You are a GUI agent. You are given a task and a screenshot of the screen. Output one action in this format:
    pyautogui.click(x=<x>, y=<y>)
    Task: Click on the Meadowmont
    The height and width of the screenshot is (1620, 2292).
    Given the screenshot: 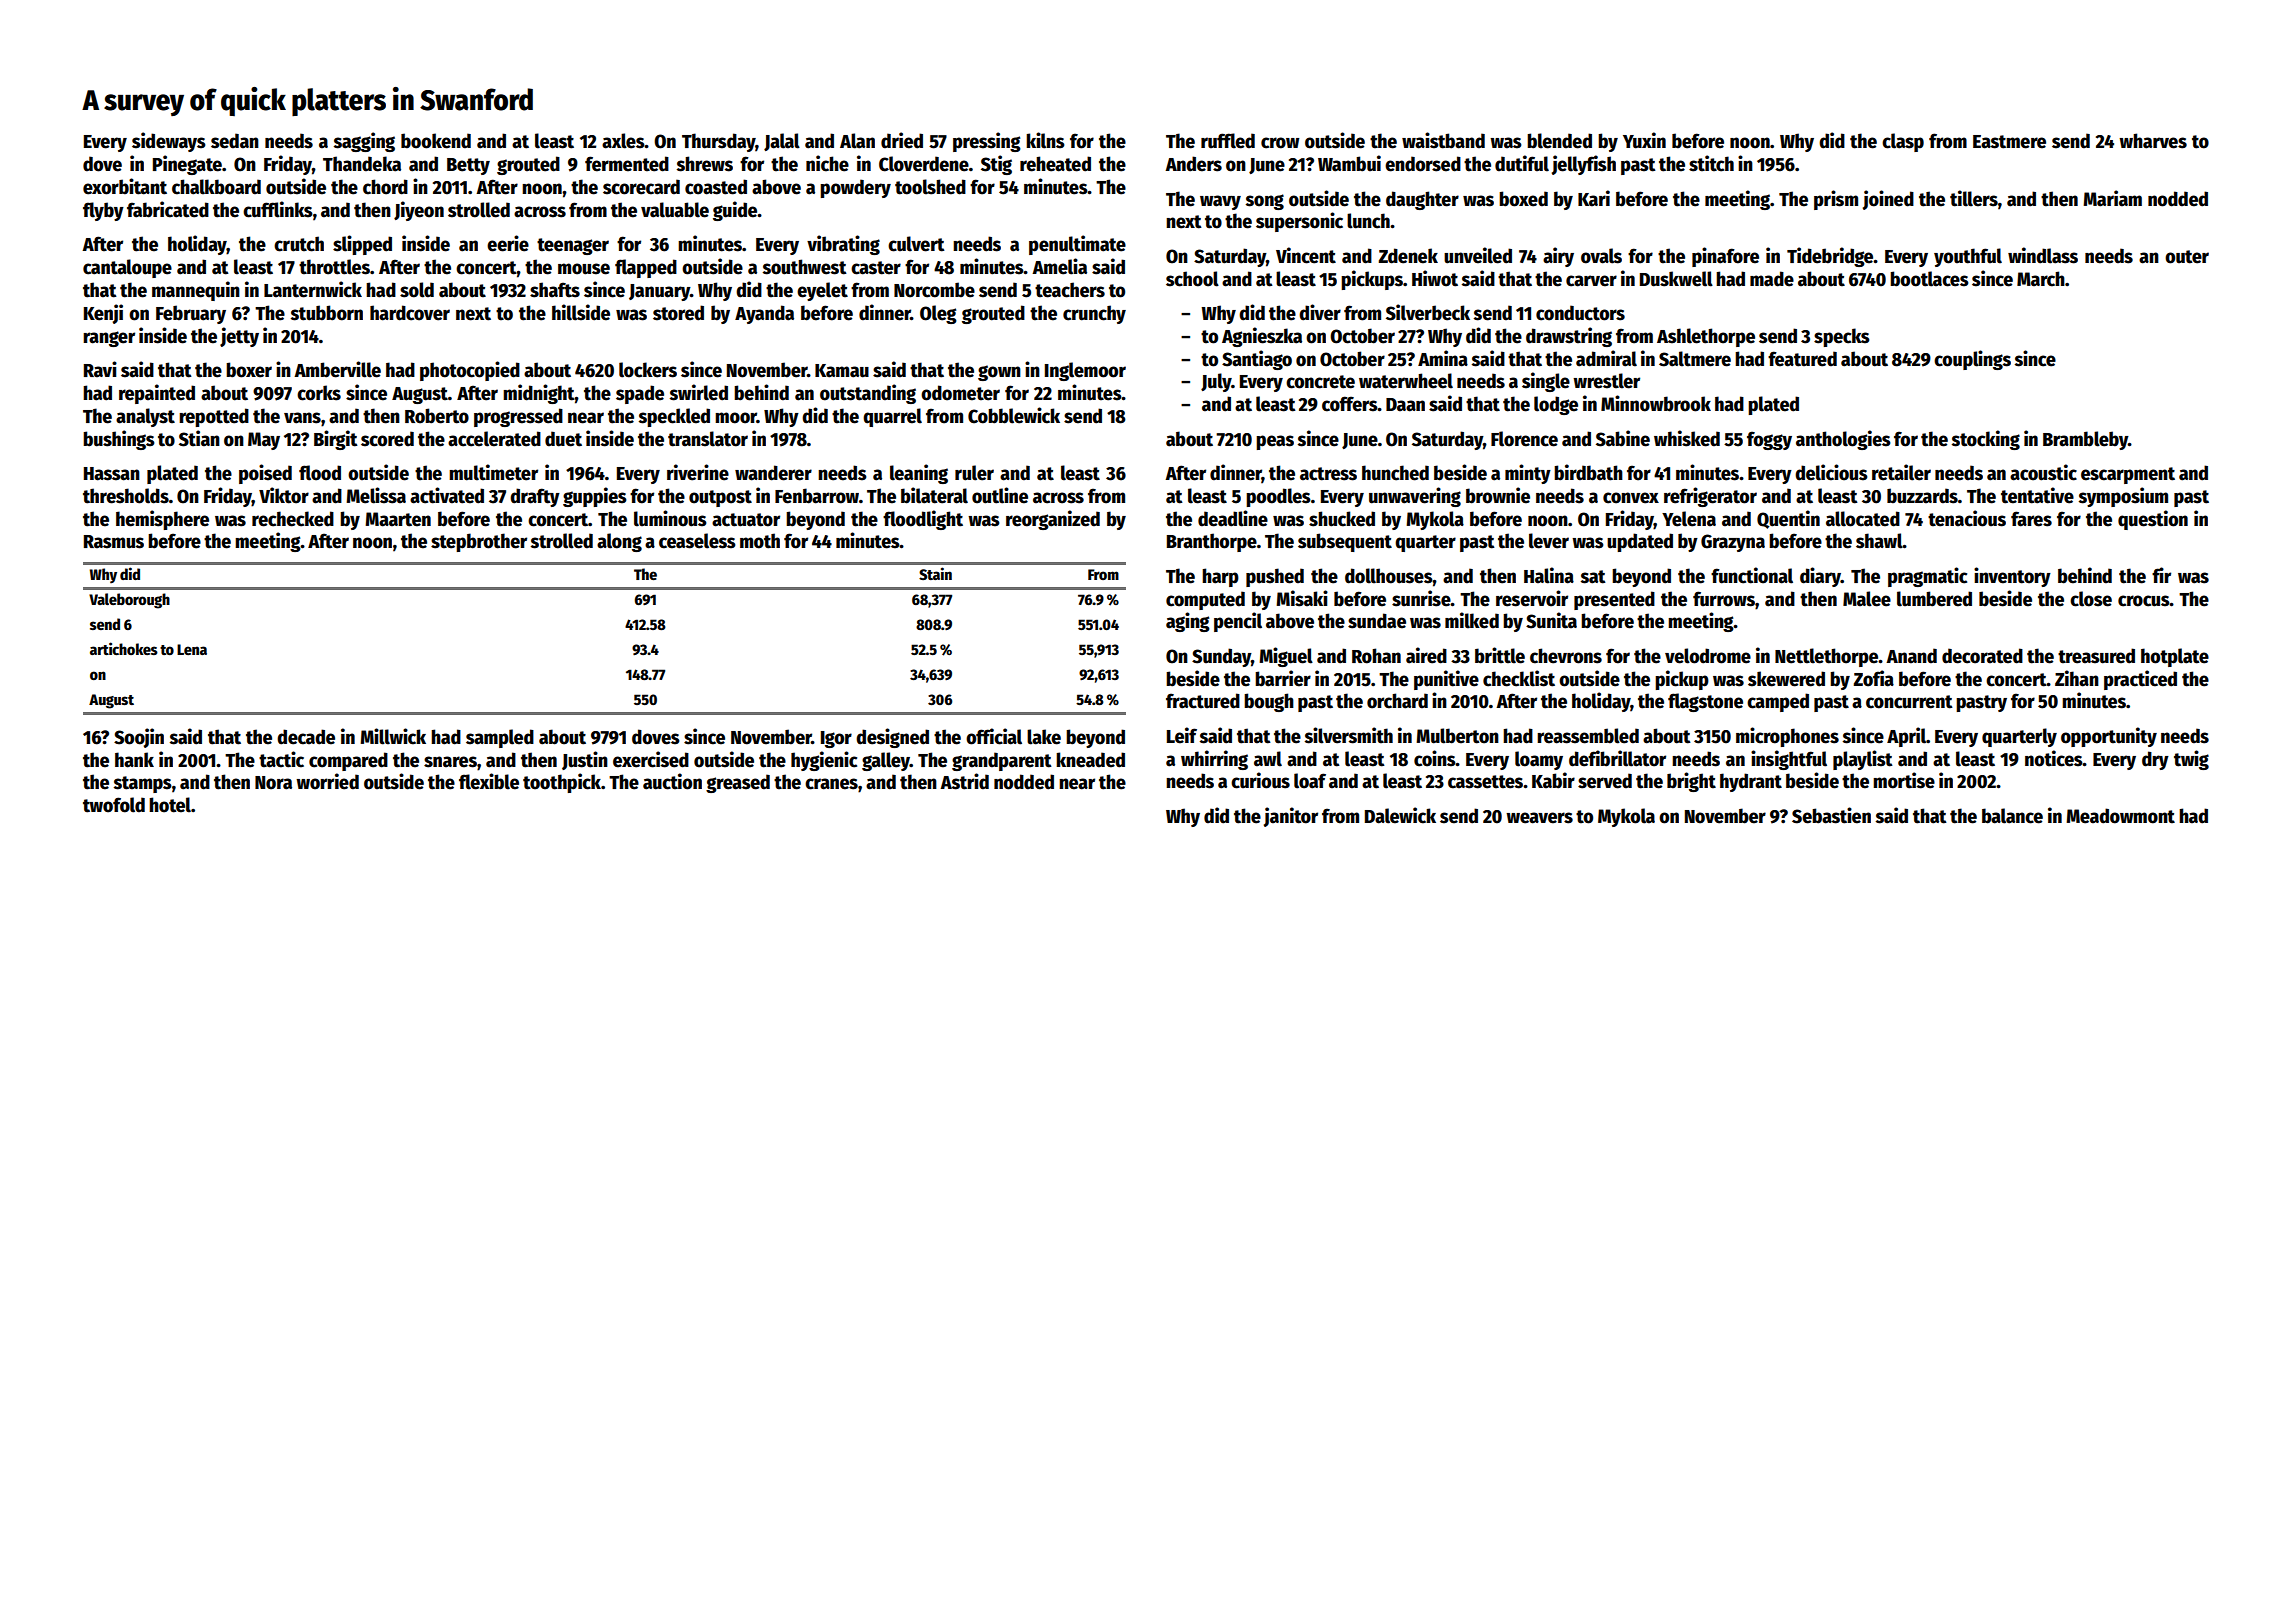 What is the action you would take?
    pyautogui.click(x=2120, y=816)
